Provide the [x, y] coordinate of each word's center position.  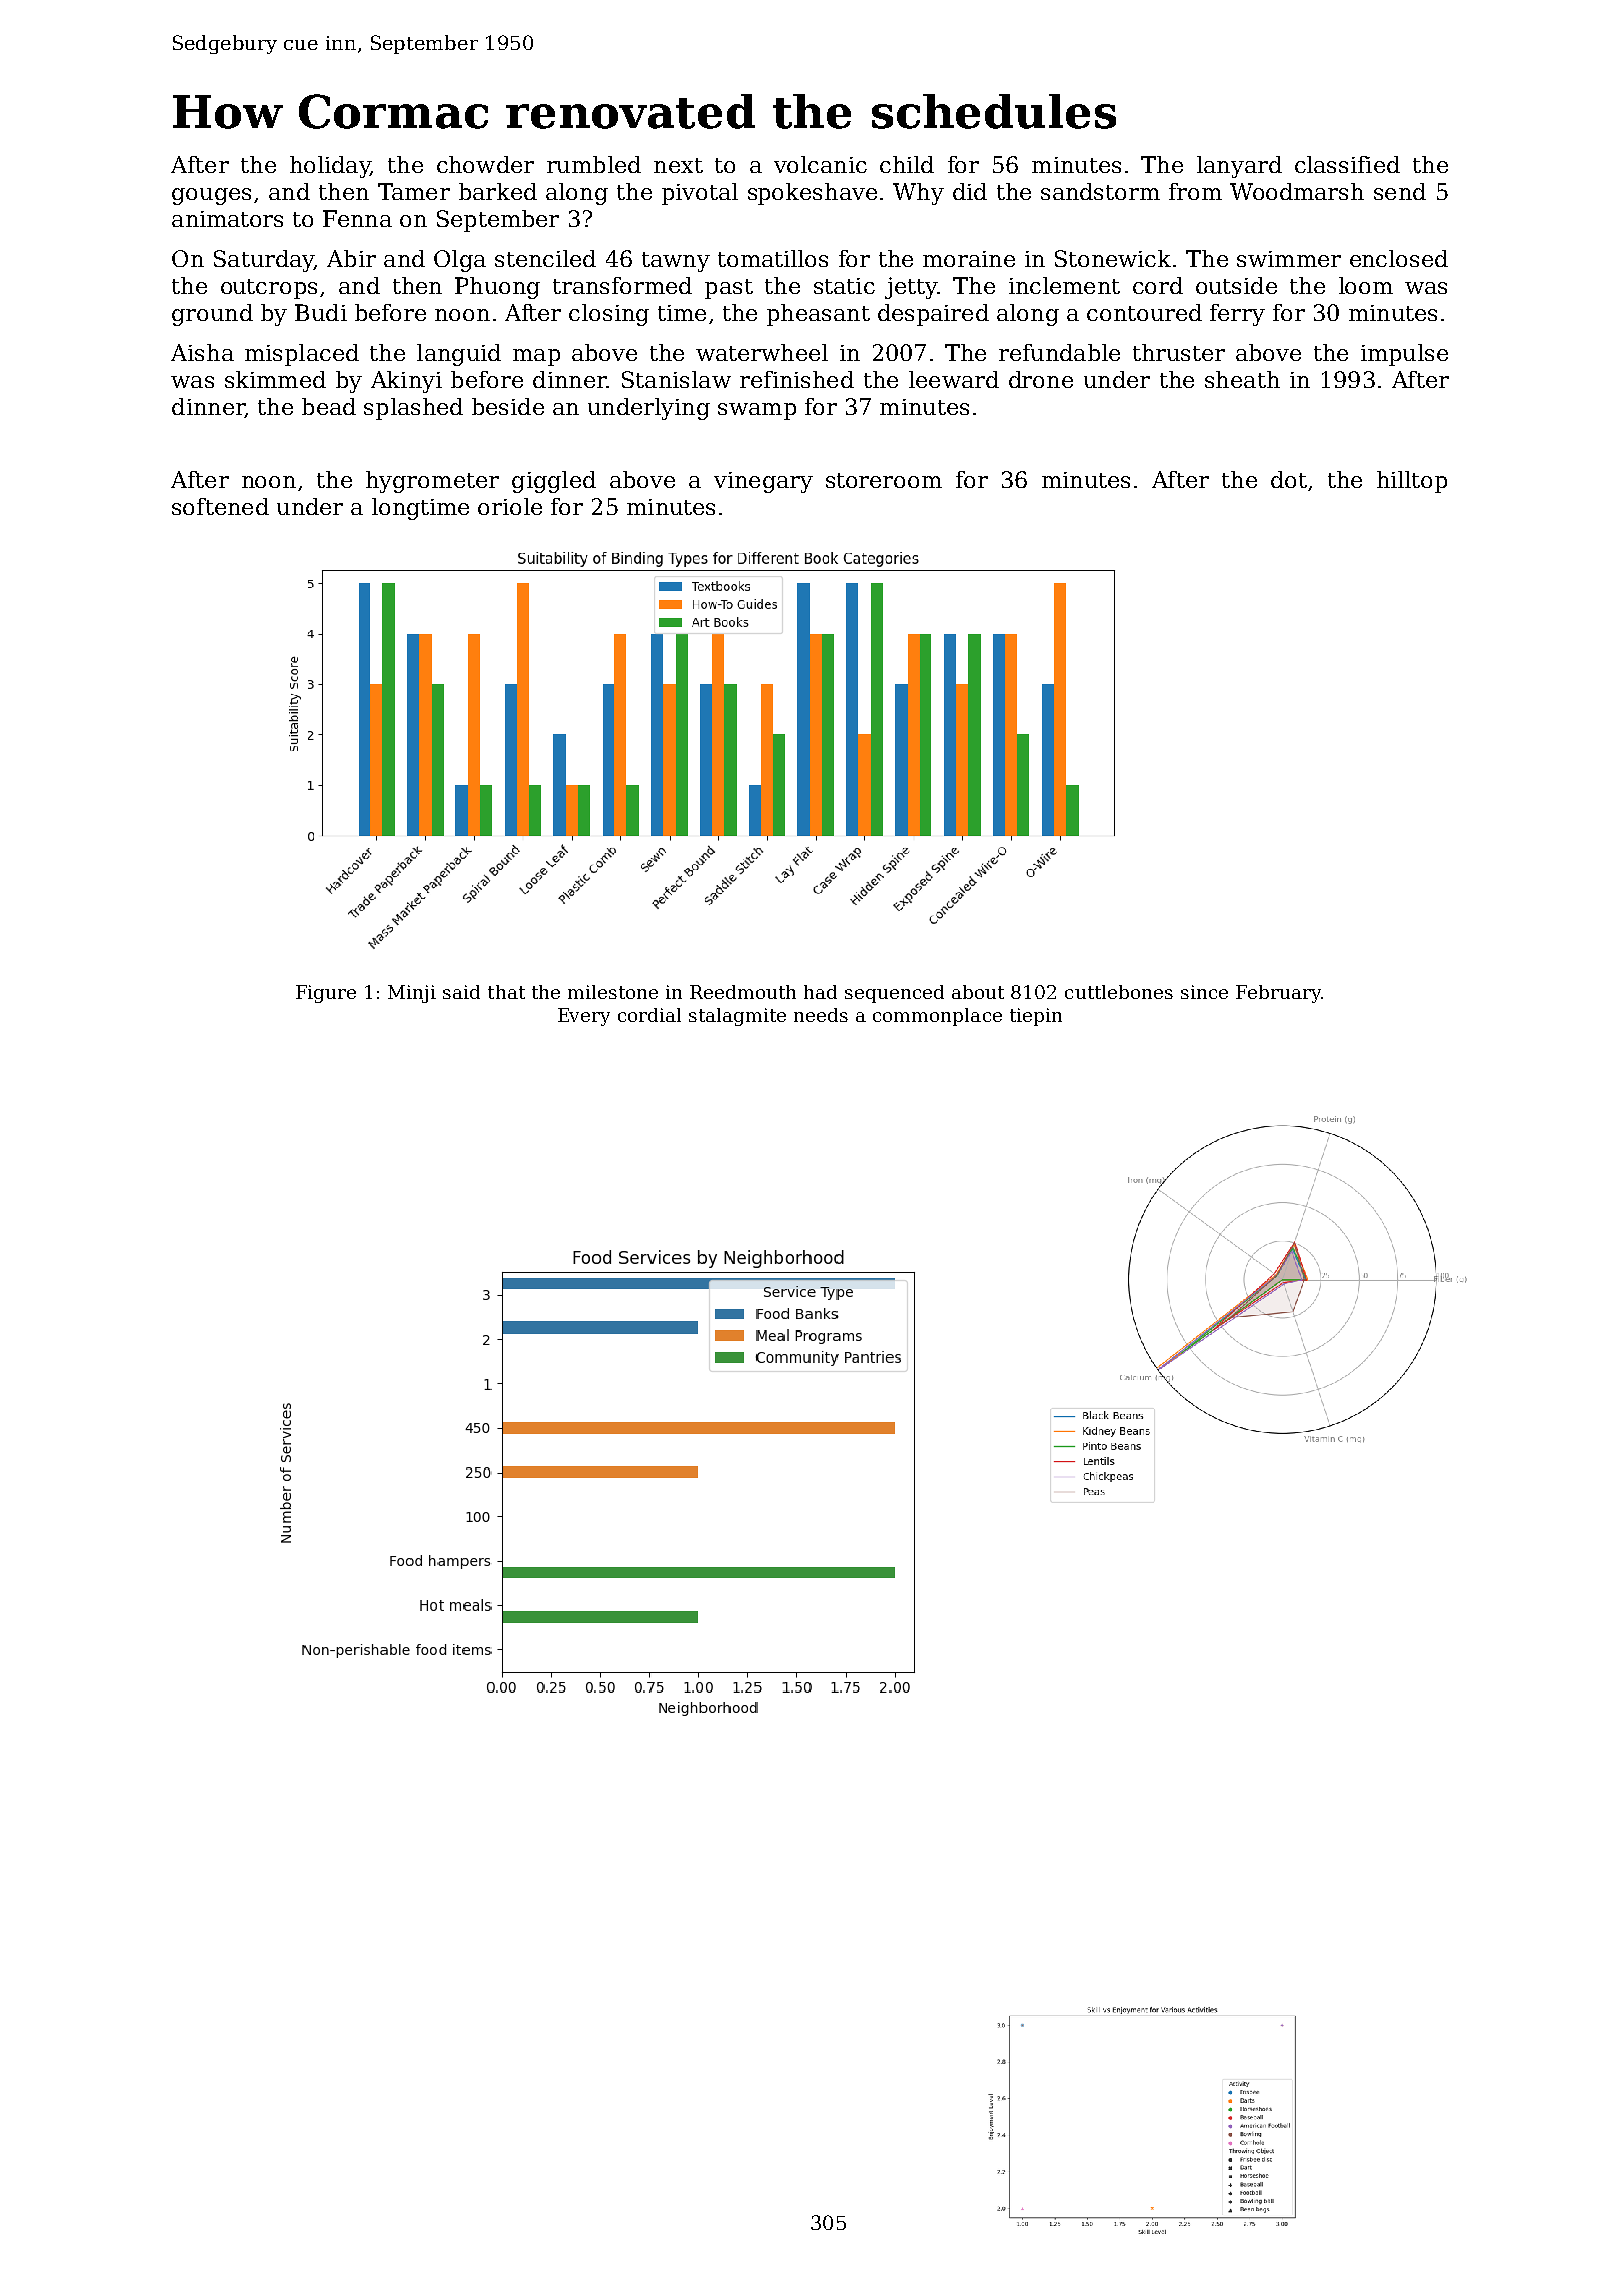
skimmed [275, 379]
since [1204, 992]
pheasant [818, 315]
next [678, 165]
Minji [412, 994]
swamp [757, 411]
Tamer [414, 191]
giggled [554, 482]
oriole [510, 506]
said [461, 992]
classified [1347, 164]
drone [1041, 379]
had [820, 992]
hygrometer [432, 482]
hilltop [1412, 482]
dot [1289, 479]
